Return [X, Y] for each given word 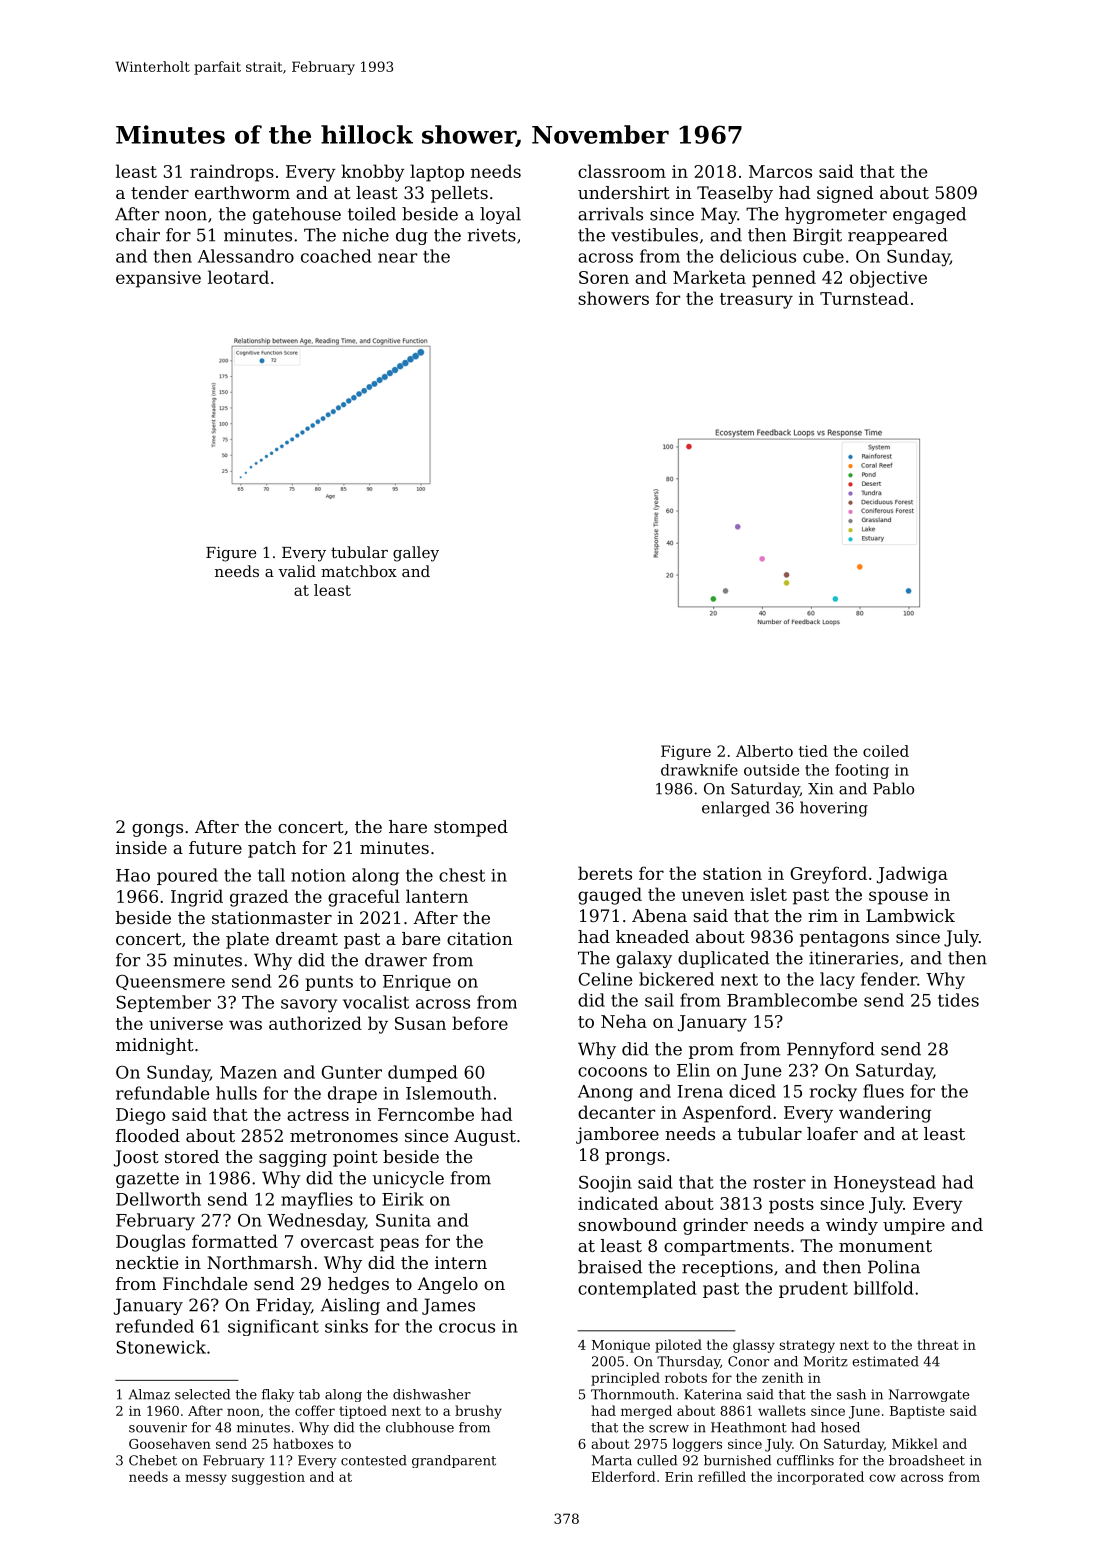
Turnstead [864, 298]
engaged [929, 215]
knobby [373, 173]
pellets [459, 194]
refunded [155, 1326]
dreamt [307, 938]
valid [297, 571]
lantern [437, 896]
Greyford [828, 875]
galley [416, 554]
